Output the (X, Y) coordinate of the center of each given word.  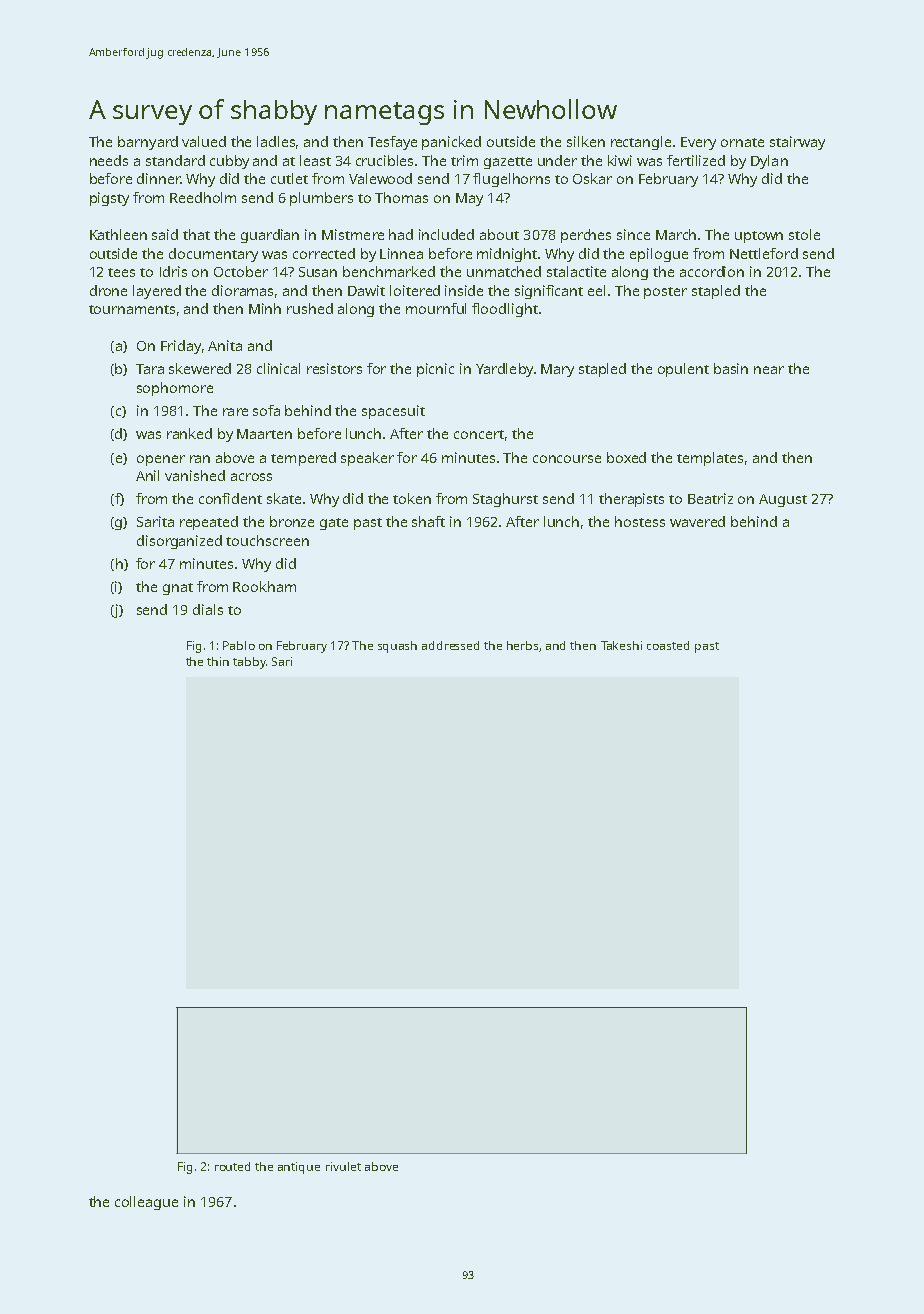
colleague (146, 1203)
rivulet (343, 1166)
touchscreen (267, 540)
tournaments (132, 309)
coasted (668, 645)
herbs (523, 646)
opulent (683, 370)
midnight (508, 255)
